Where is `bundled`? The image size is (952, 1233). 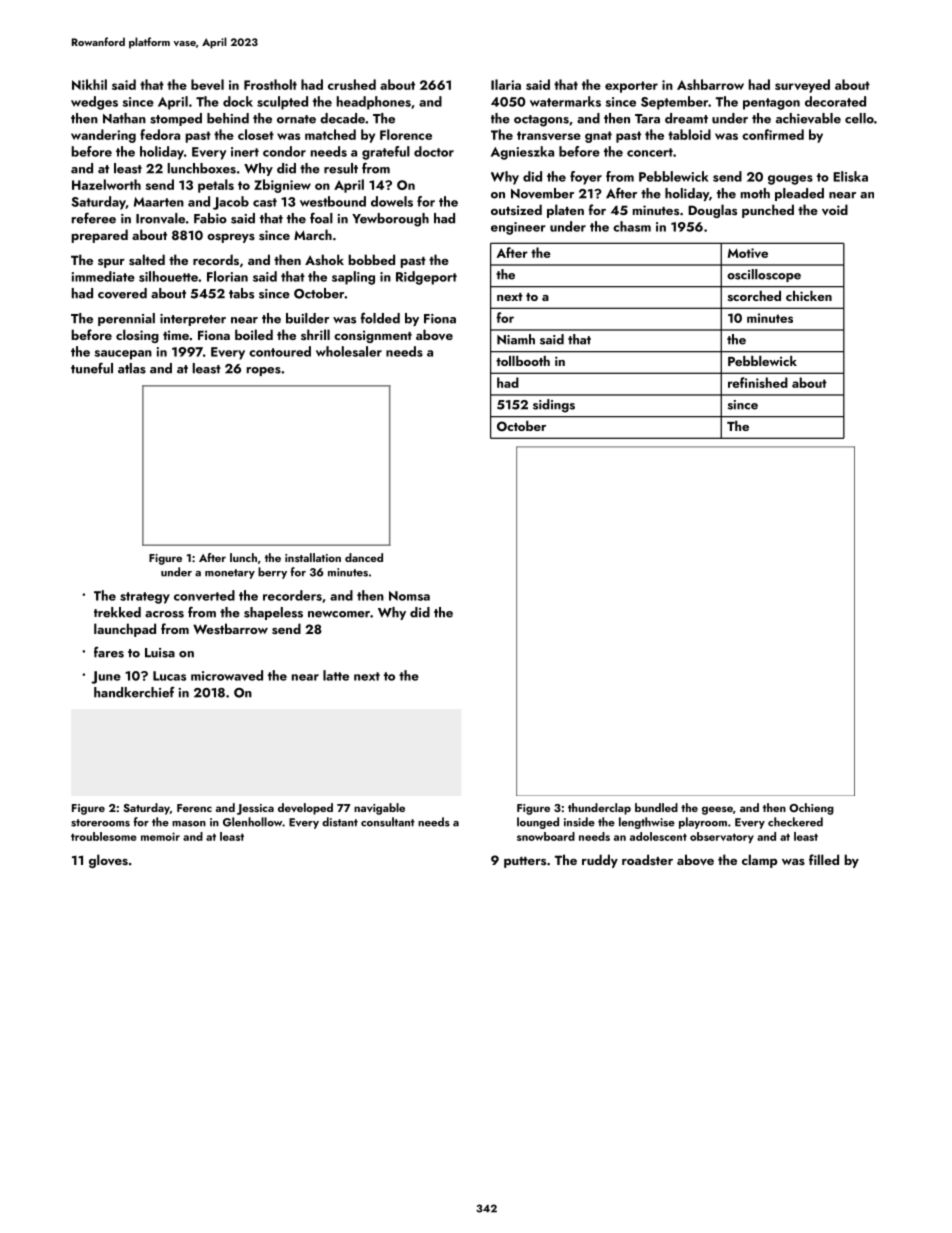 bundled is located at coordinates (656, 807).
